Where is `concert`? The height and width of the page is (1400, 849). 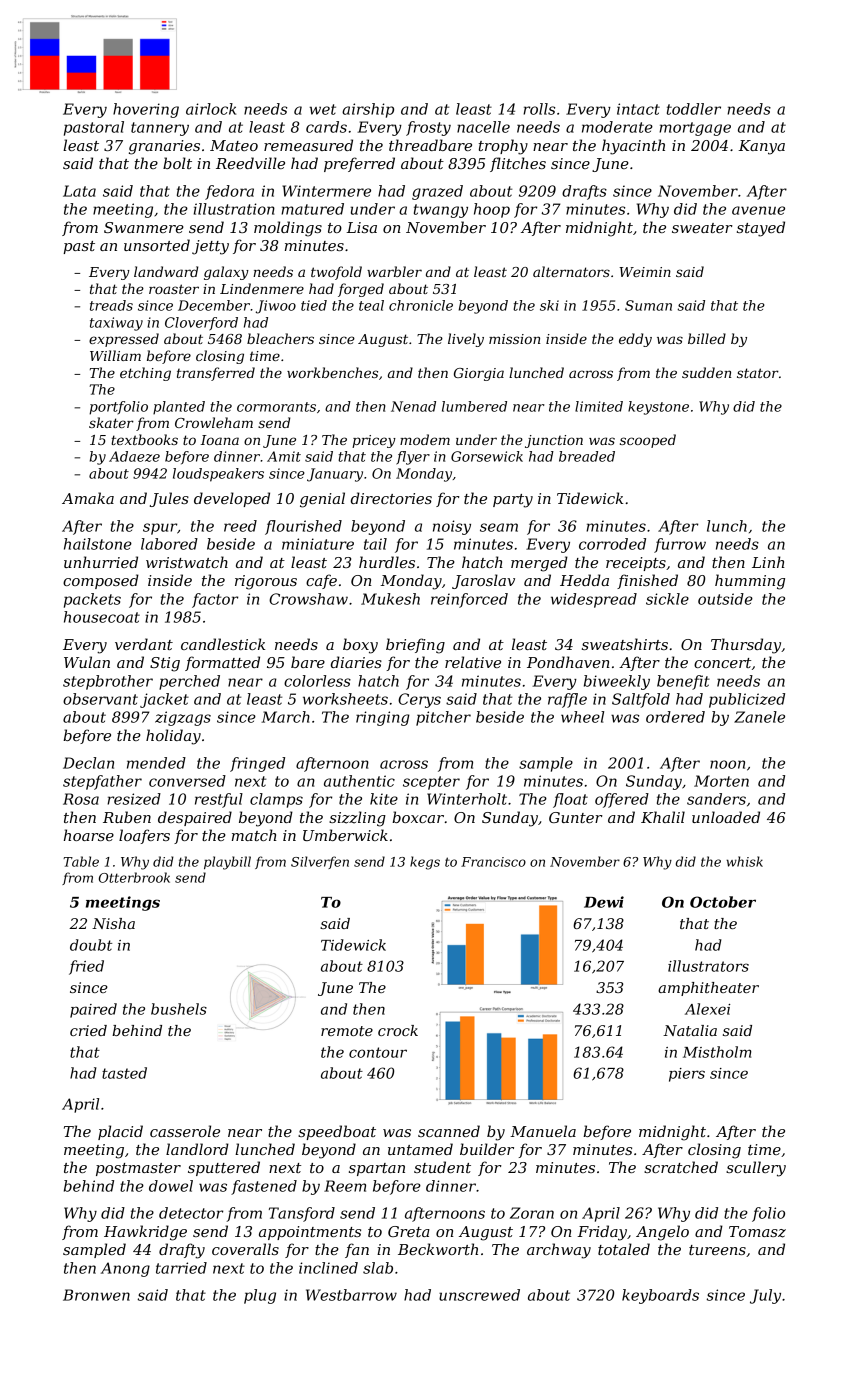
concert is located at coordinates (722, 663).
